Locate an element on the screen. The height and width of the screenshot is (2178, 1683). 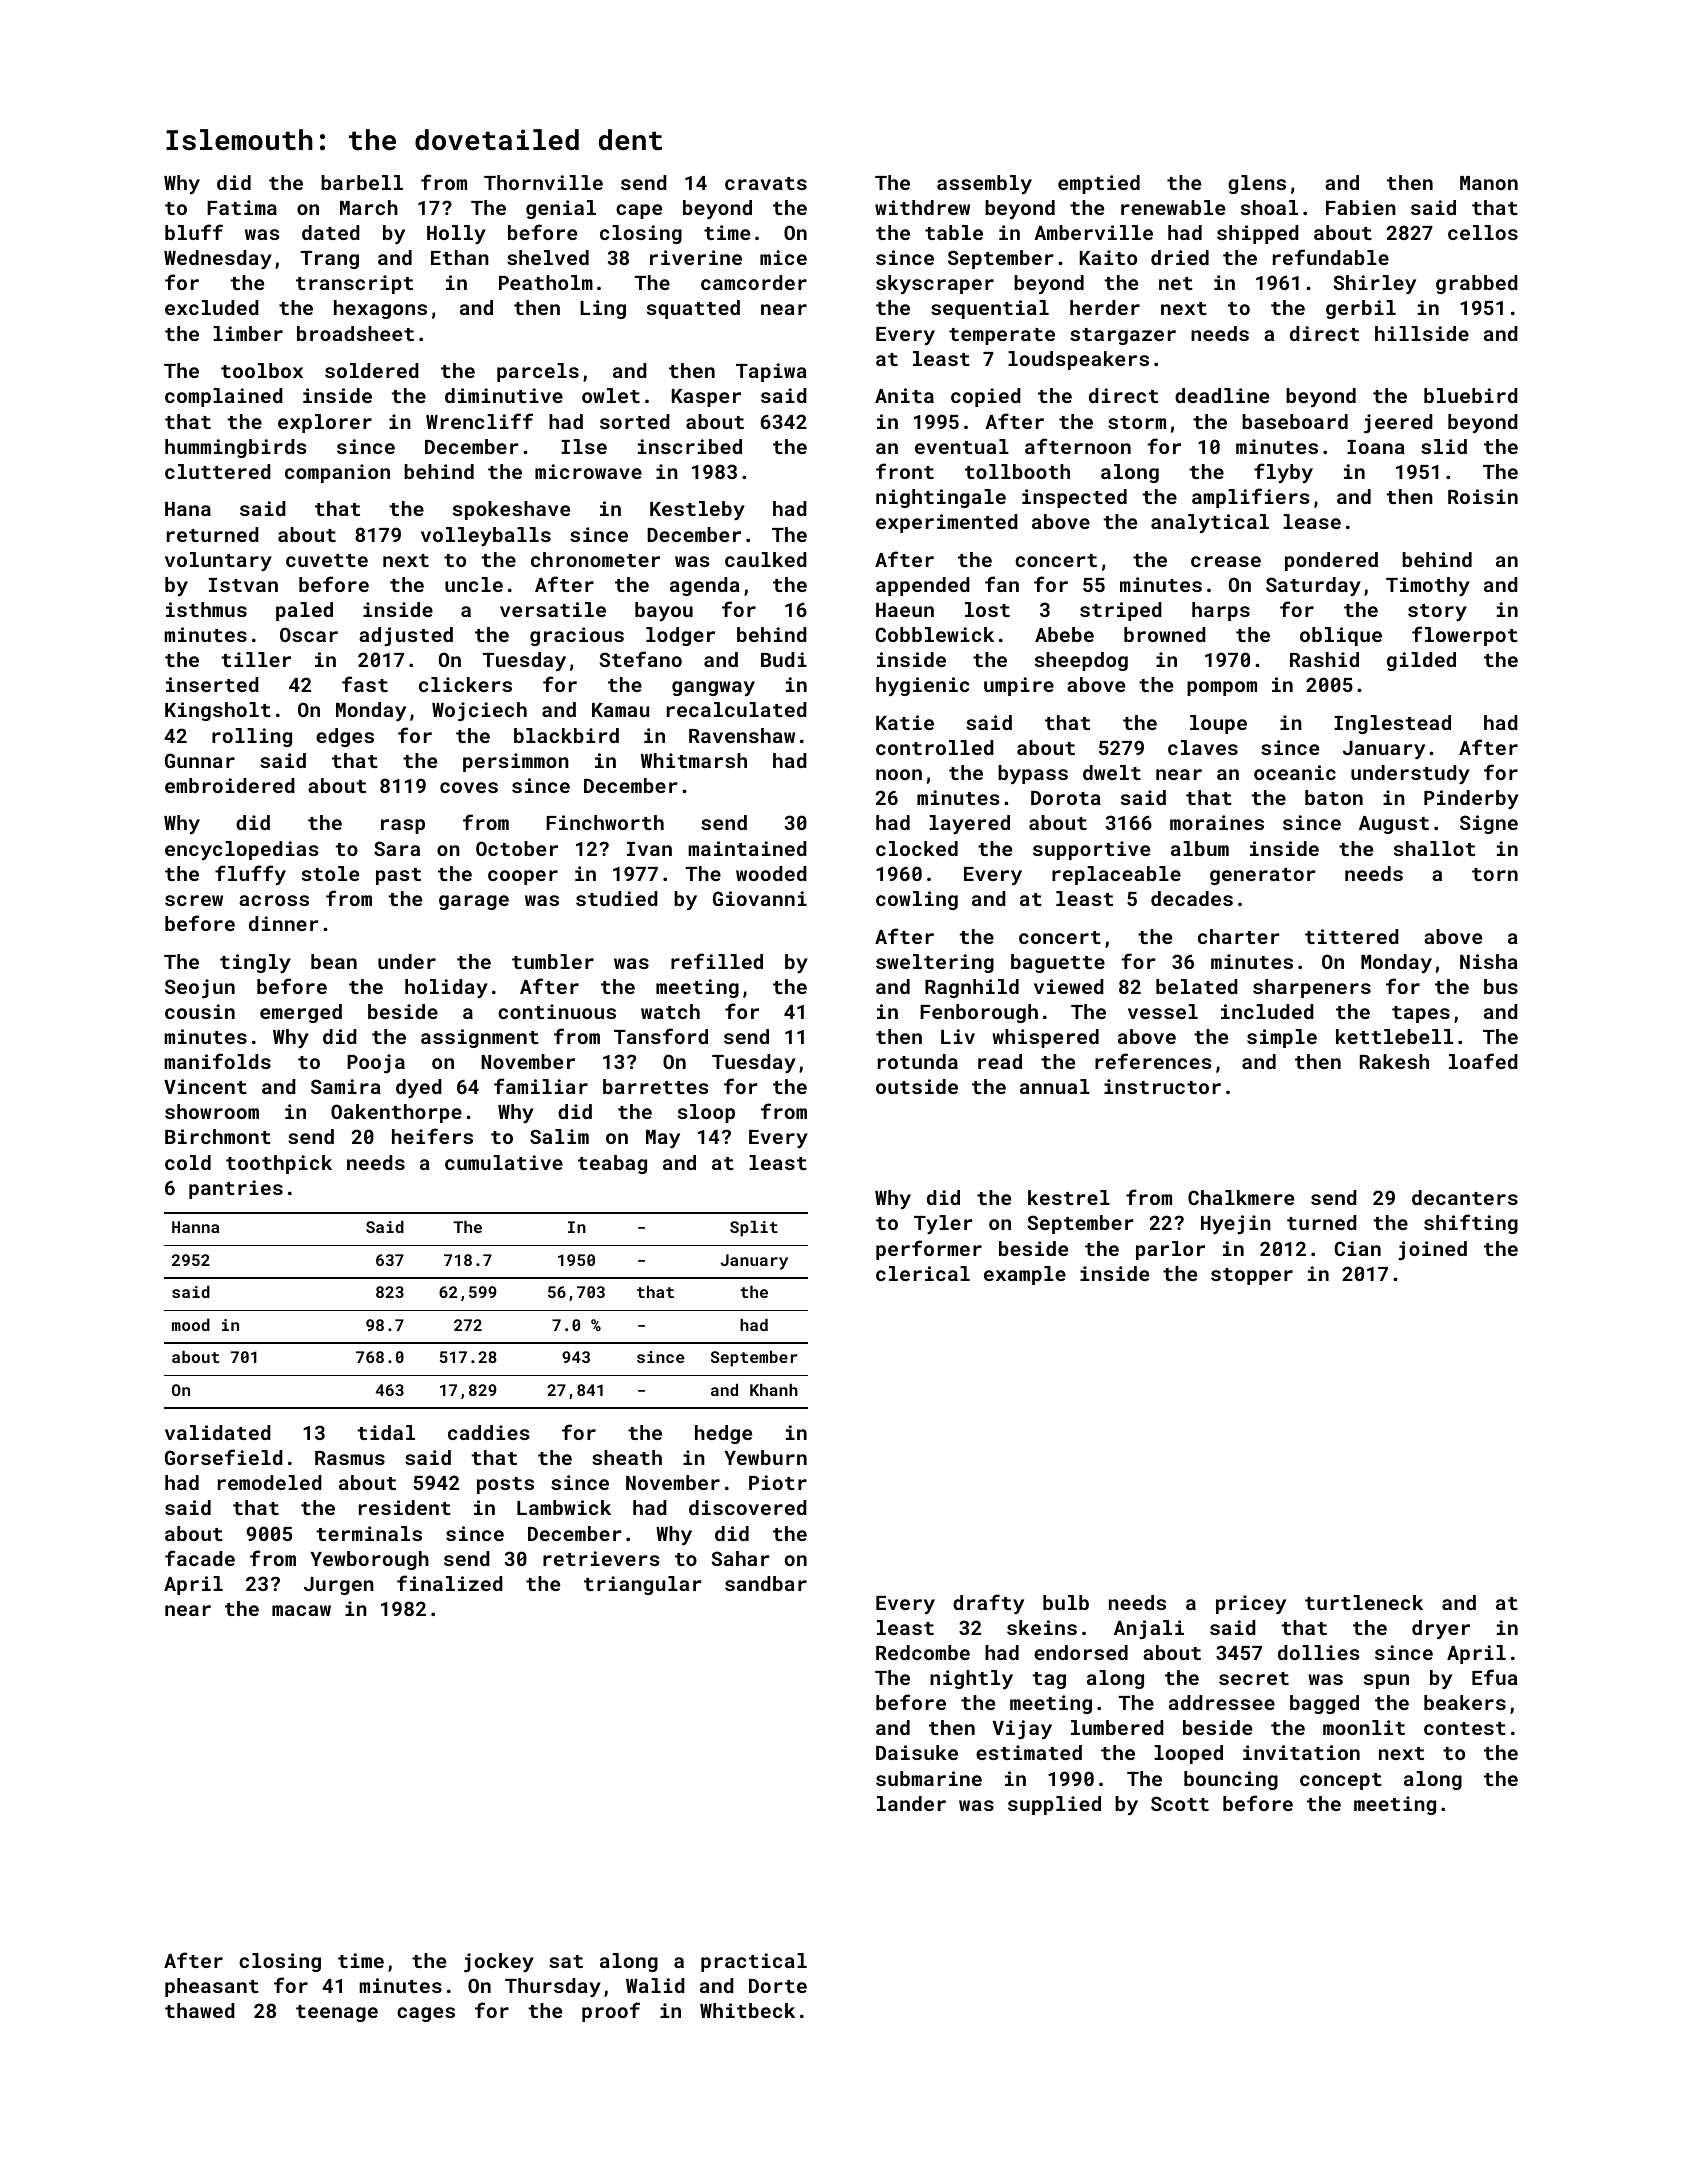
contest is located at coordinates (1465, 1728).
